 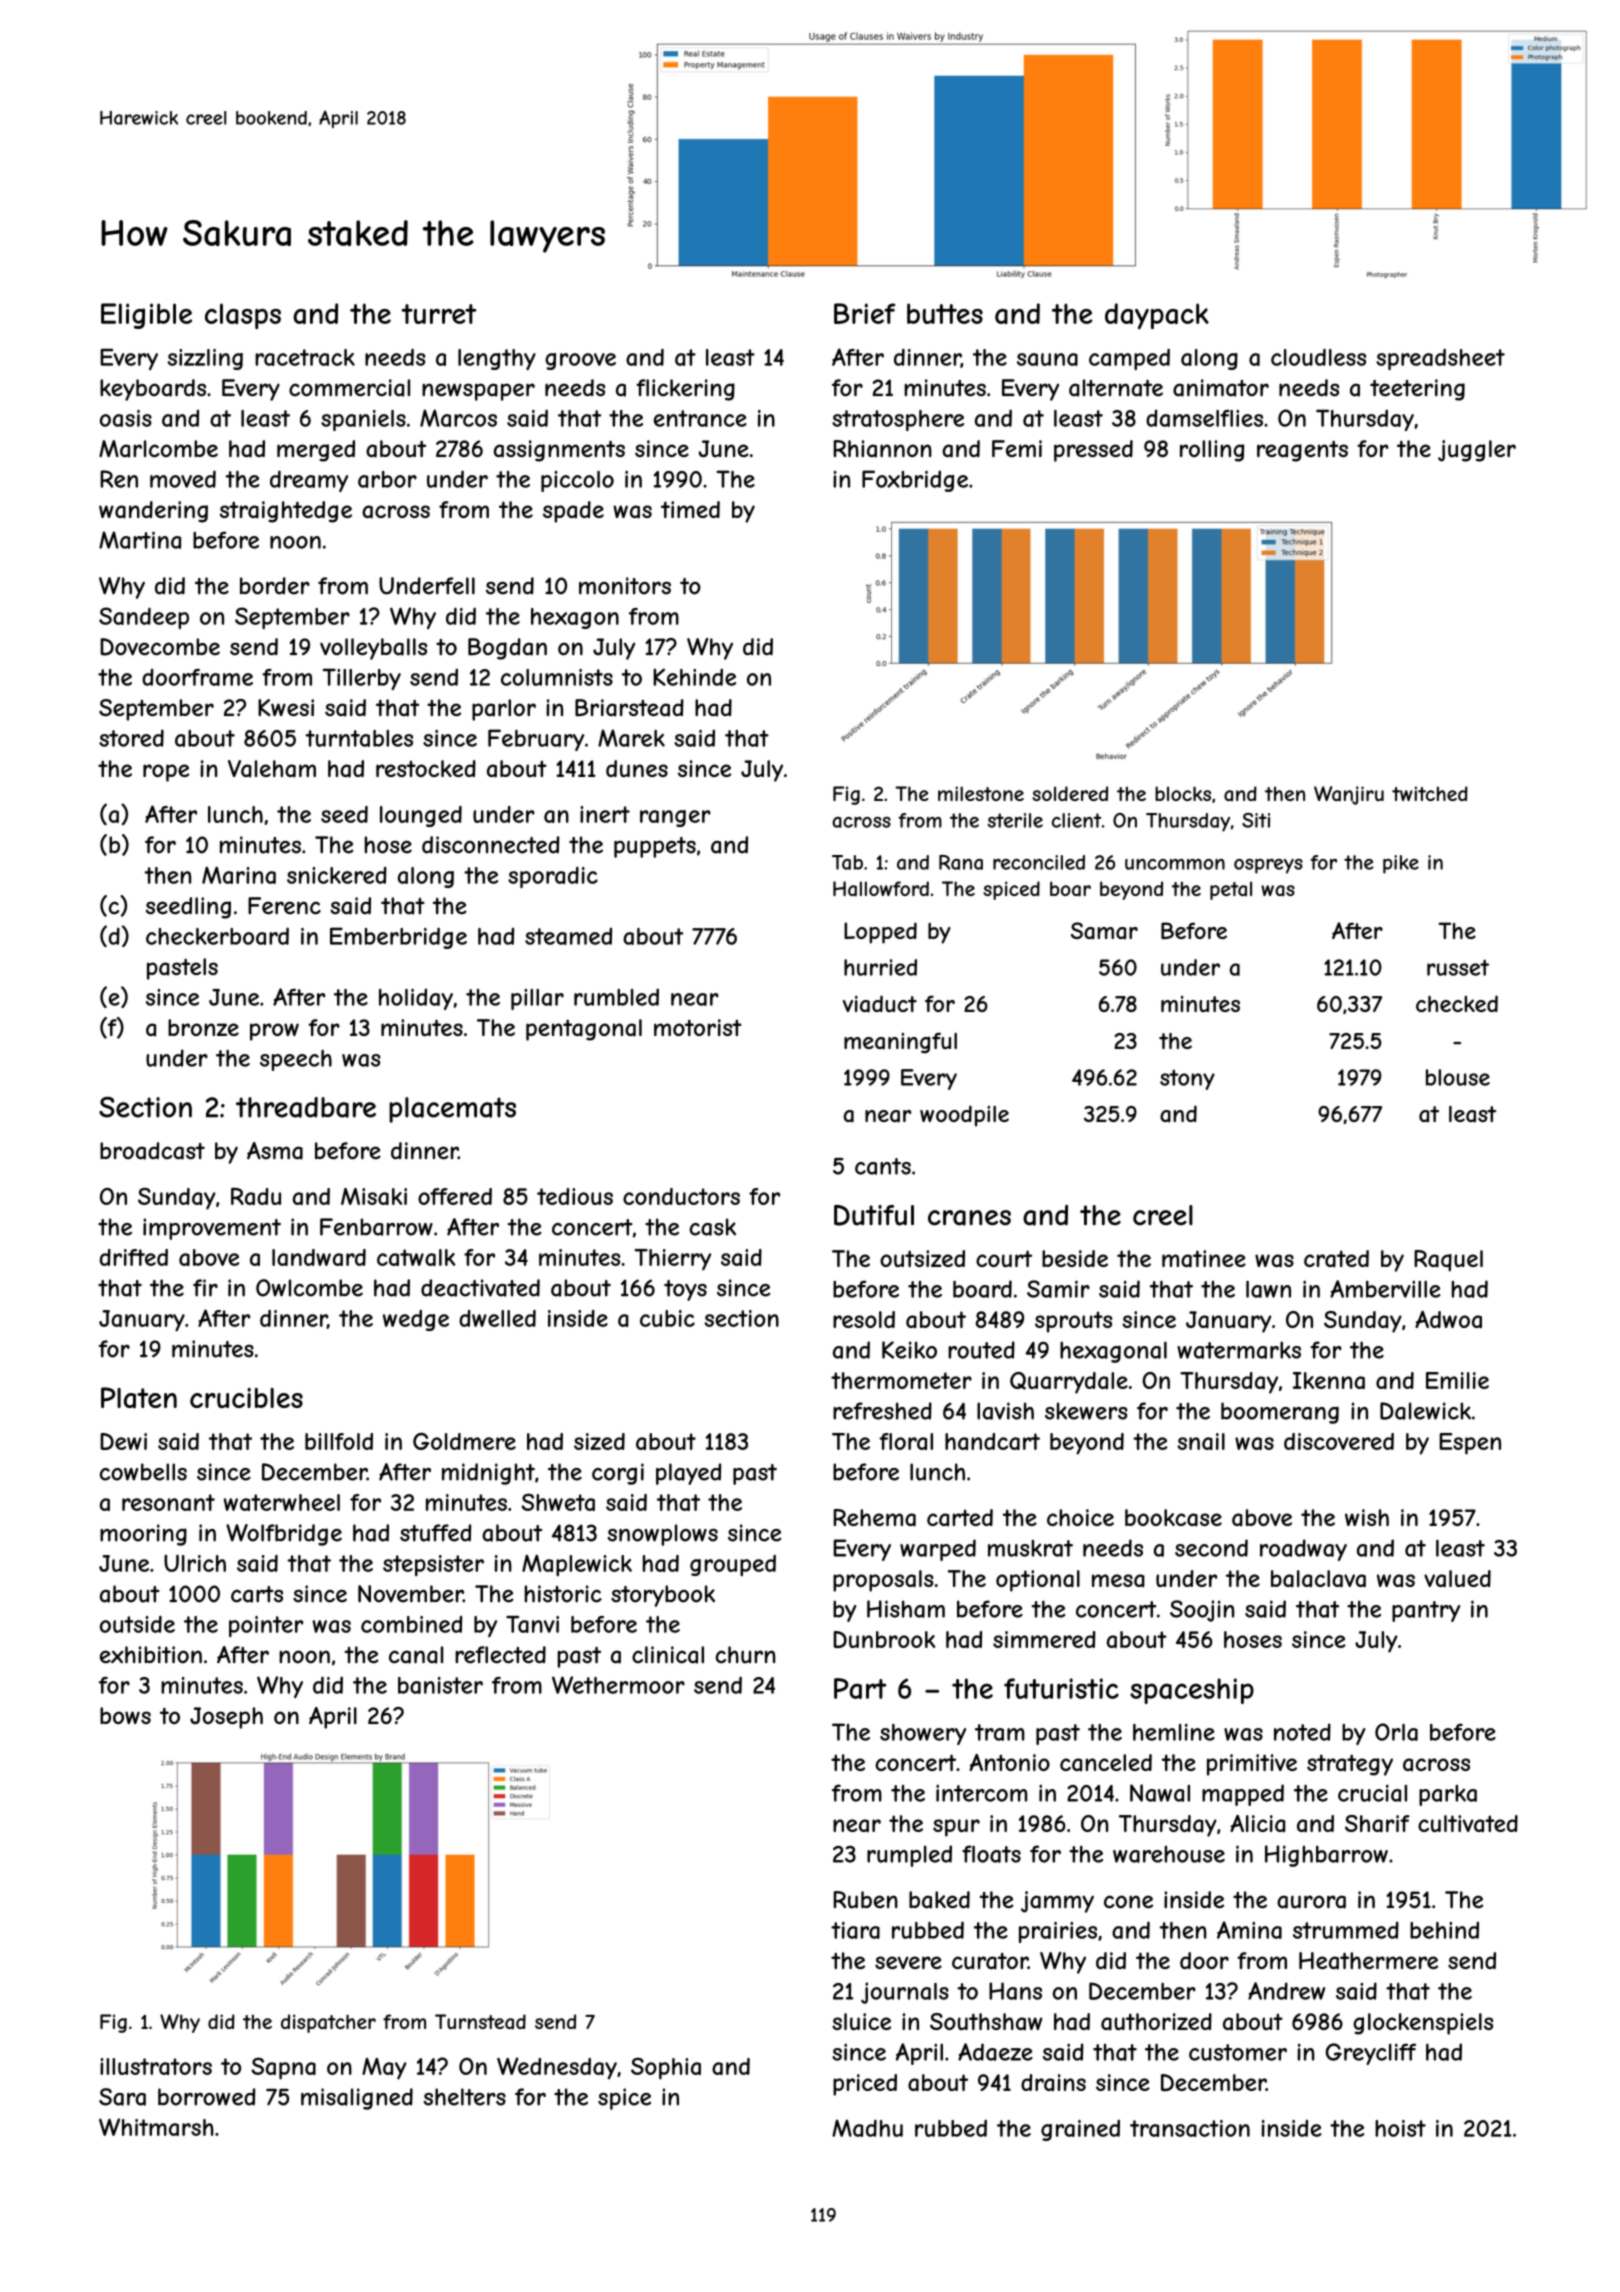 What do you see at coordinates (1157, 316) in the screenshot?
I see `daypack` at bounding box center [1157, 316].
